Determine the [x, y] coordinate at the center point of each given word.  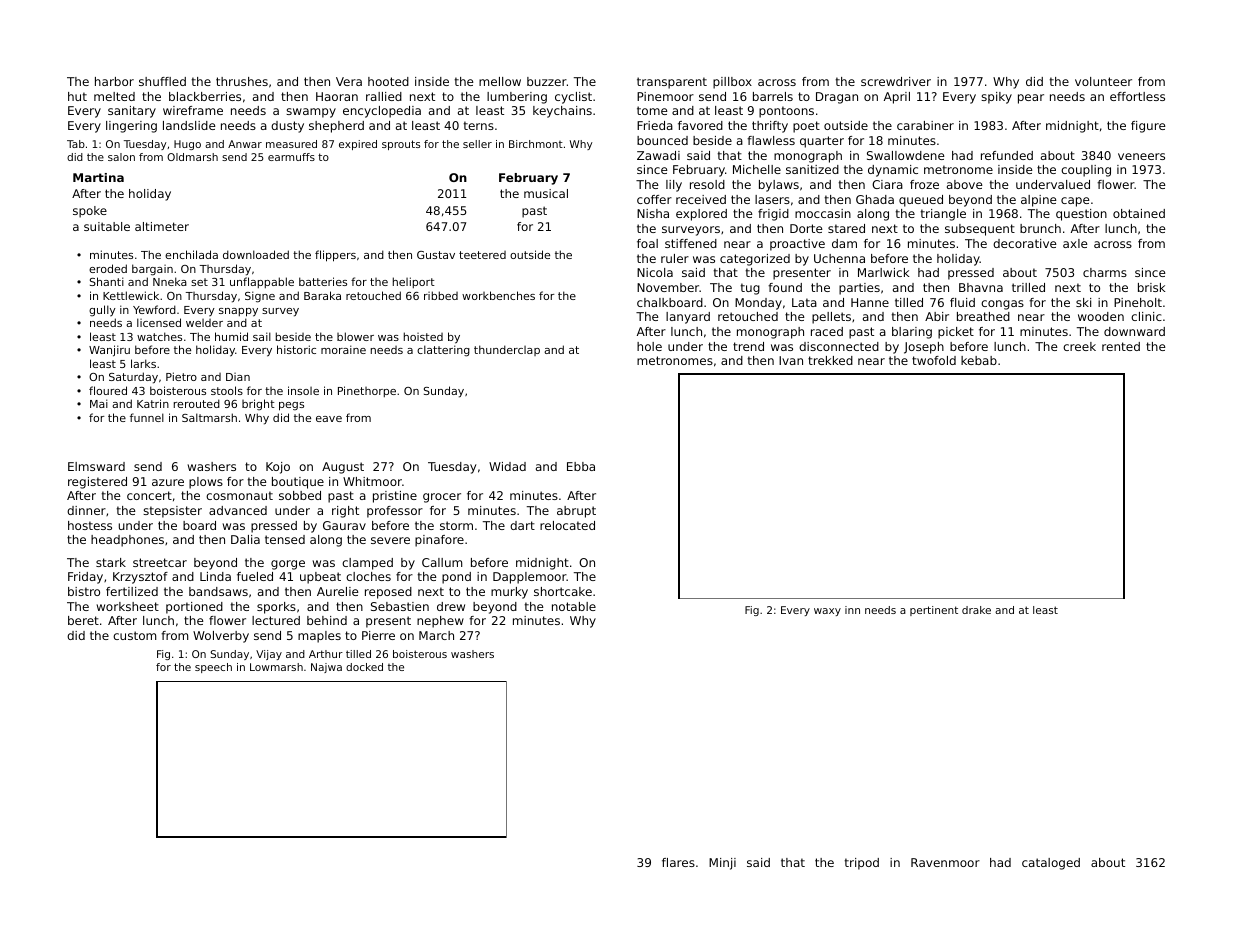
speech [213, 668]
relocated [567, 525]
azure [168, 482]
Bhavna [981, 287]
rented [1121, 346]
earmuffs [291, 157]
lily [674, 186]
